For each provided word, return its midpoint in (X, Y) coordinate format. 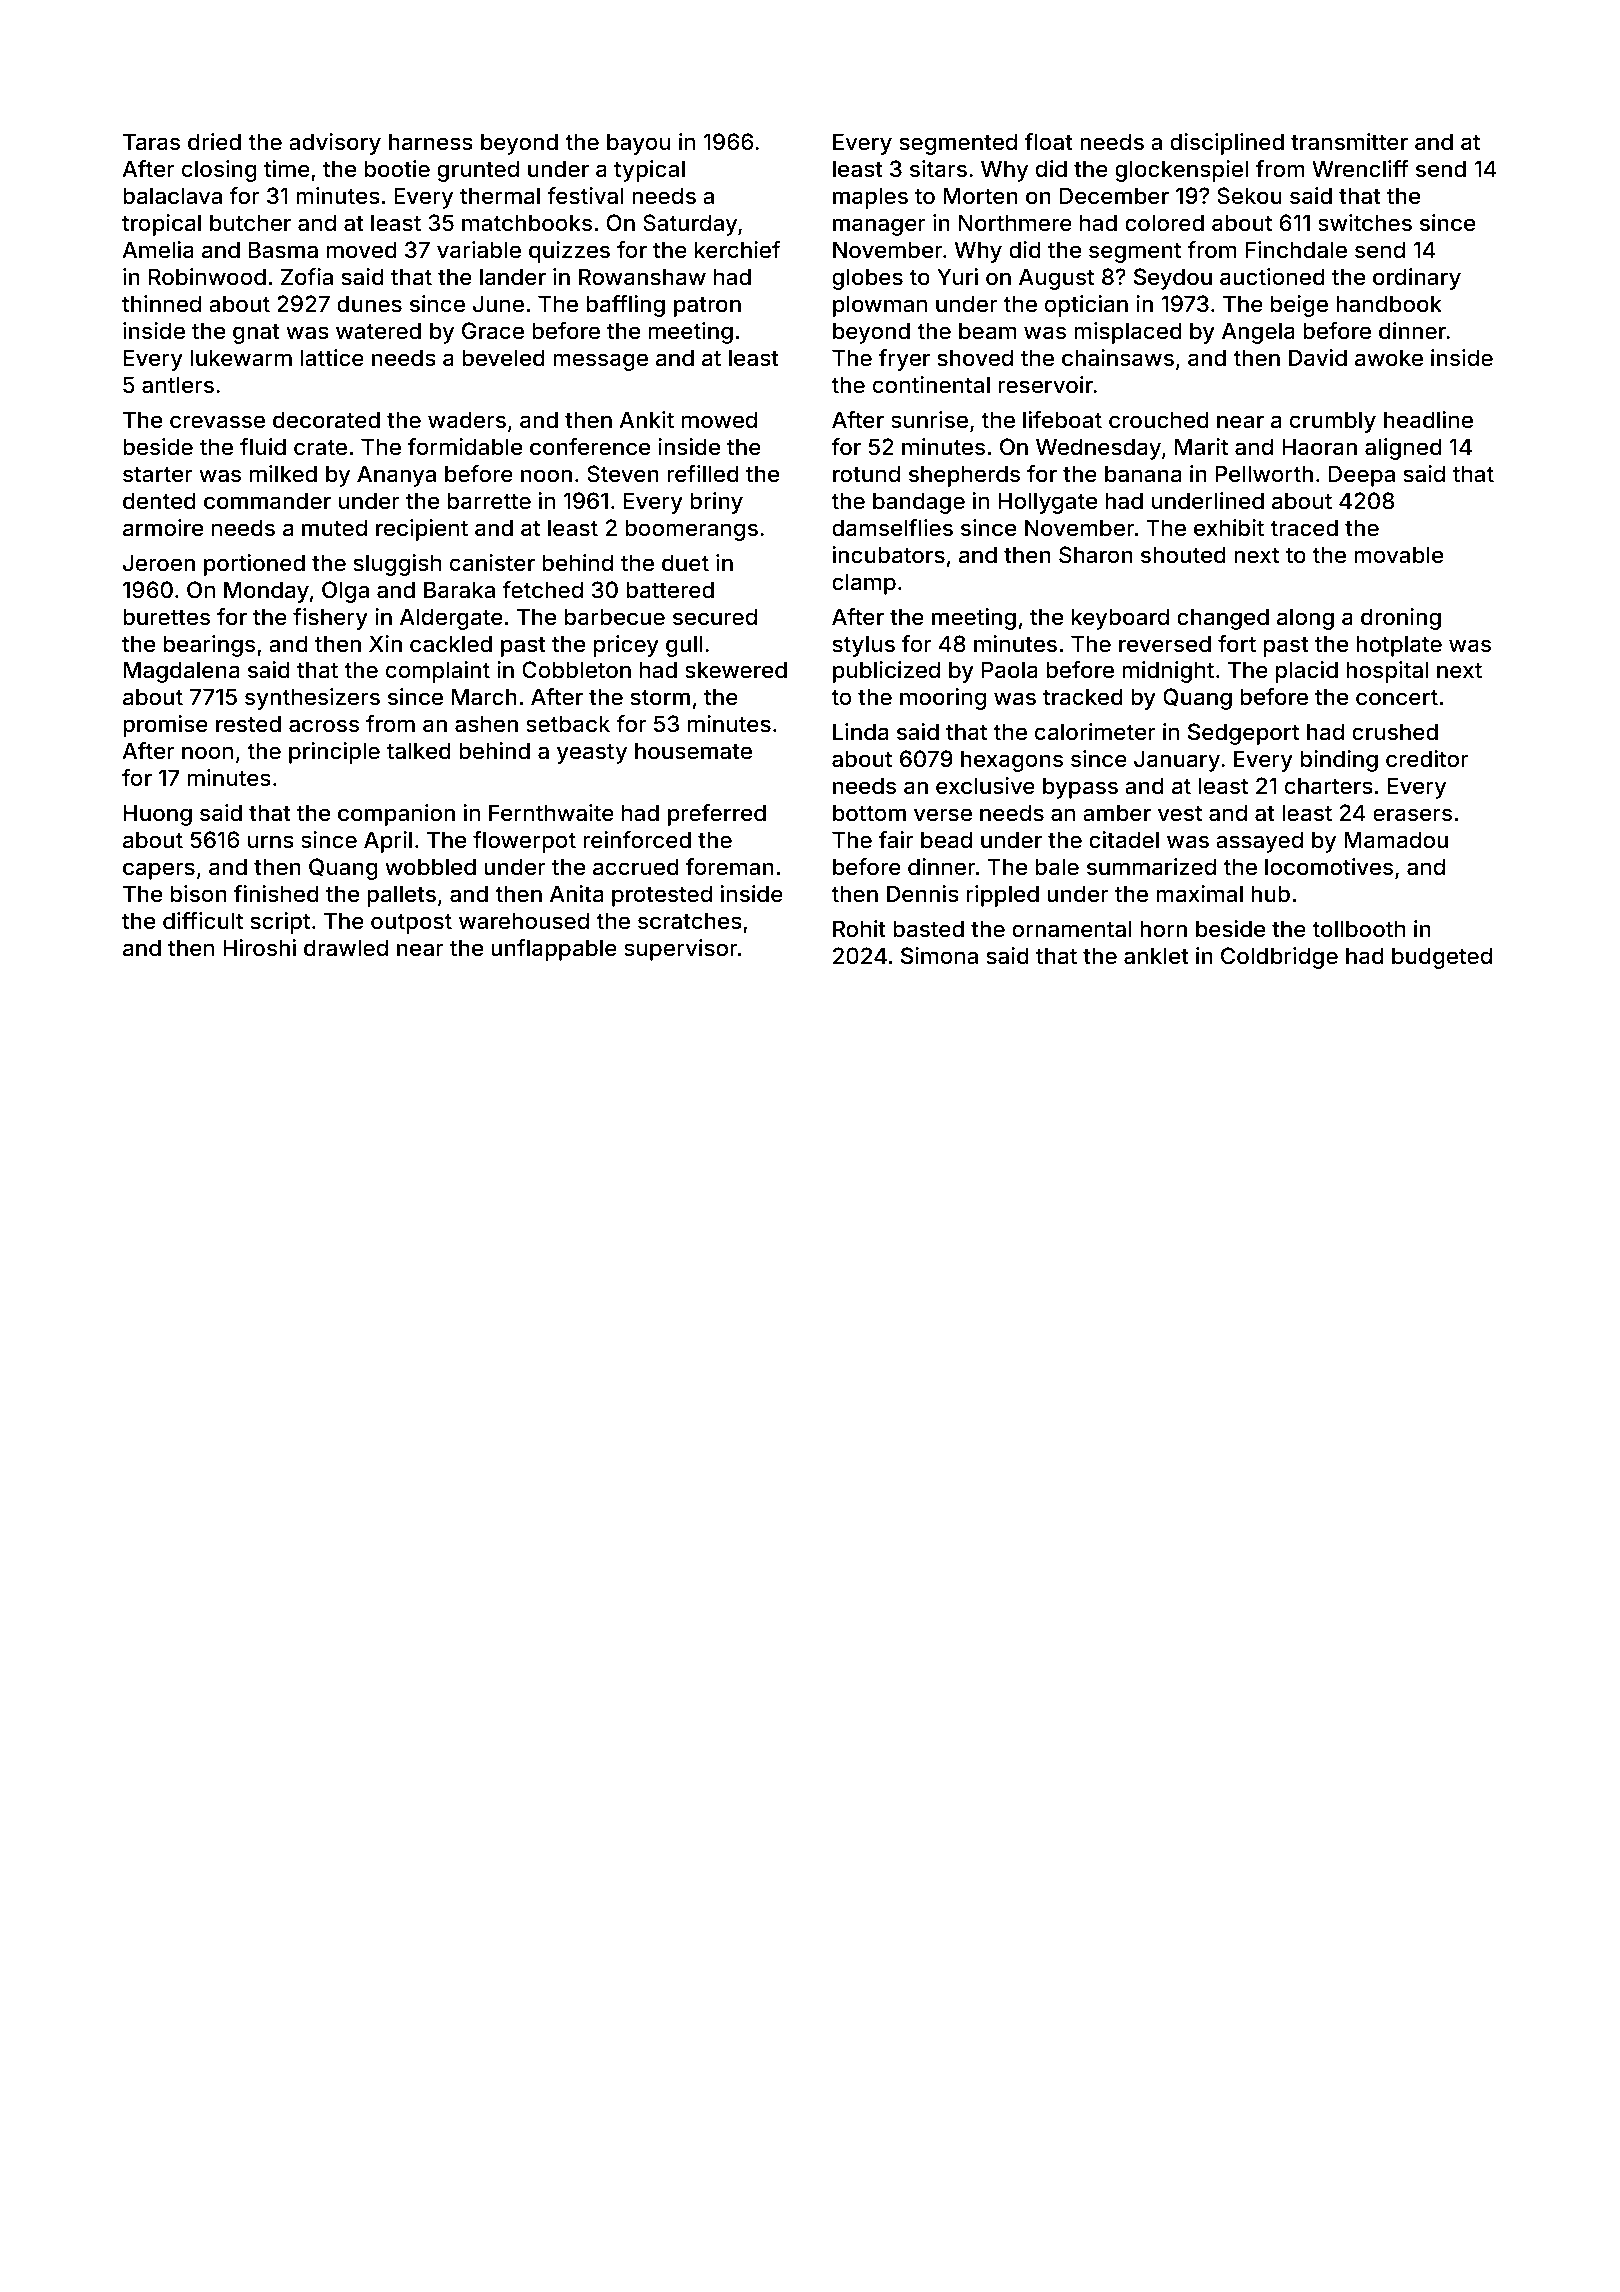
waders (467, 420)
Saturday (690, 225)
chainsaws (1118, 358)
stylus (864, 646)
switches (1365, 222)
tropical (161, 225)
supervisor (680, 950)
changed (1223, 619)
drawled (346, 948)
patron (707, 307)
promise (165, 726)
